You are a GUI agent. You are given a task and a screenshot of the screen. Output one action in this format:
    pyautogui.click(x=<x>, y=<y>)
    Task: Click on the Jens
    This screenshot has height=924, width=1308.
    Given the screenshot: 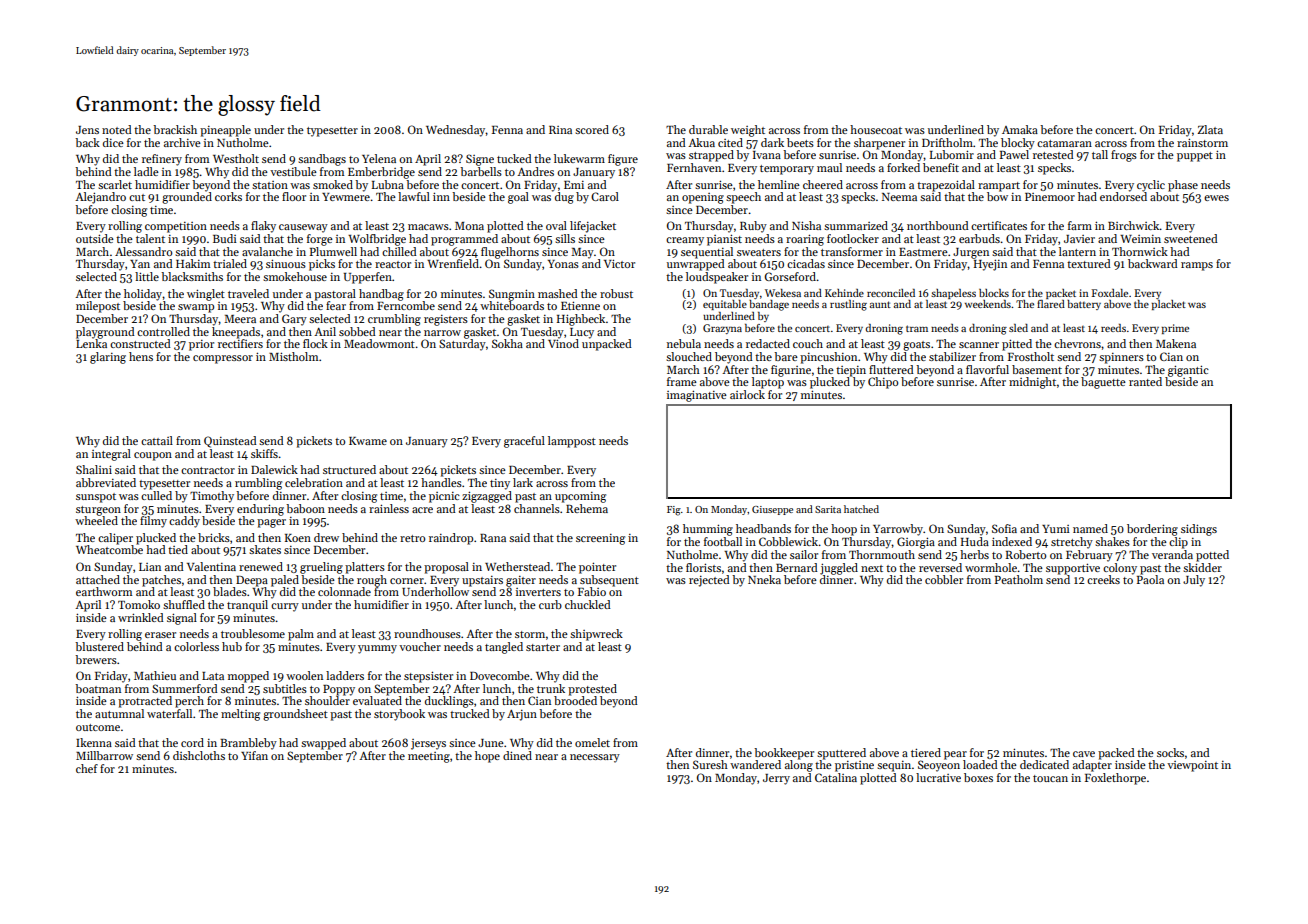 What is the action you would take?
    pyautogui.click(x=87, y=130)
